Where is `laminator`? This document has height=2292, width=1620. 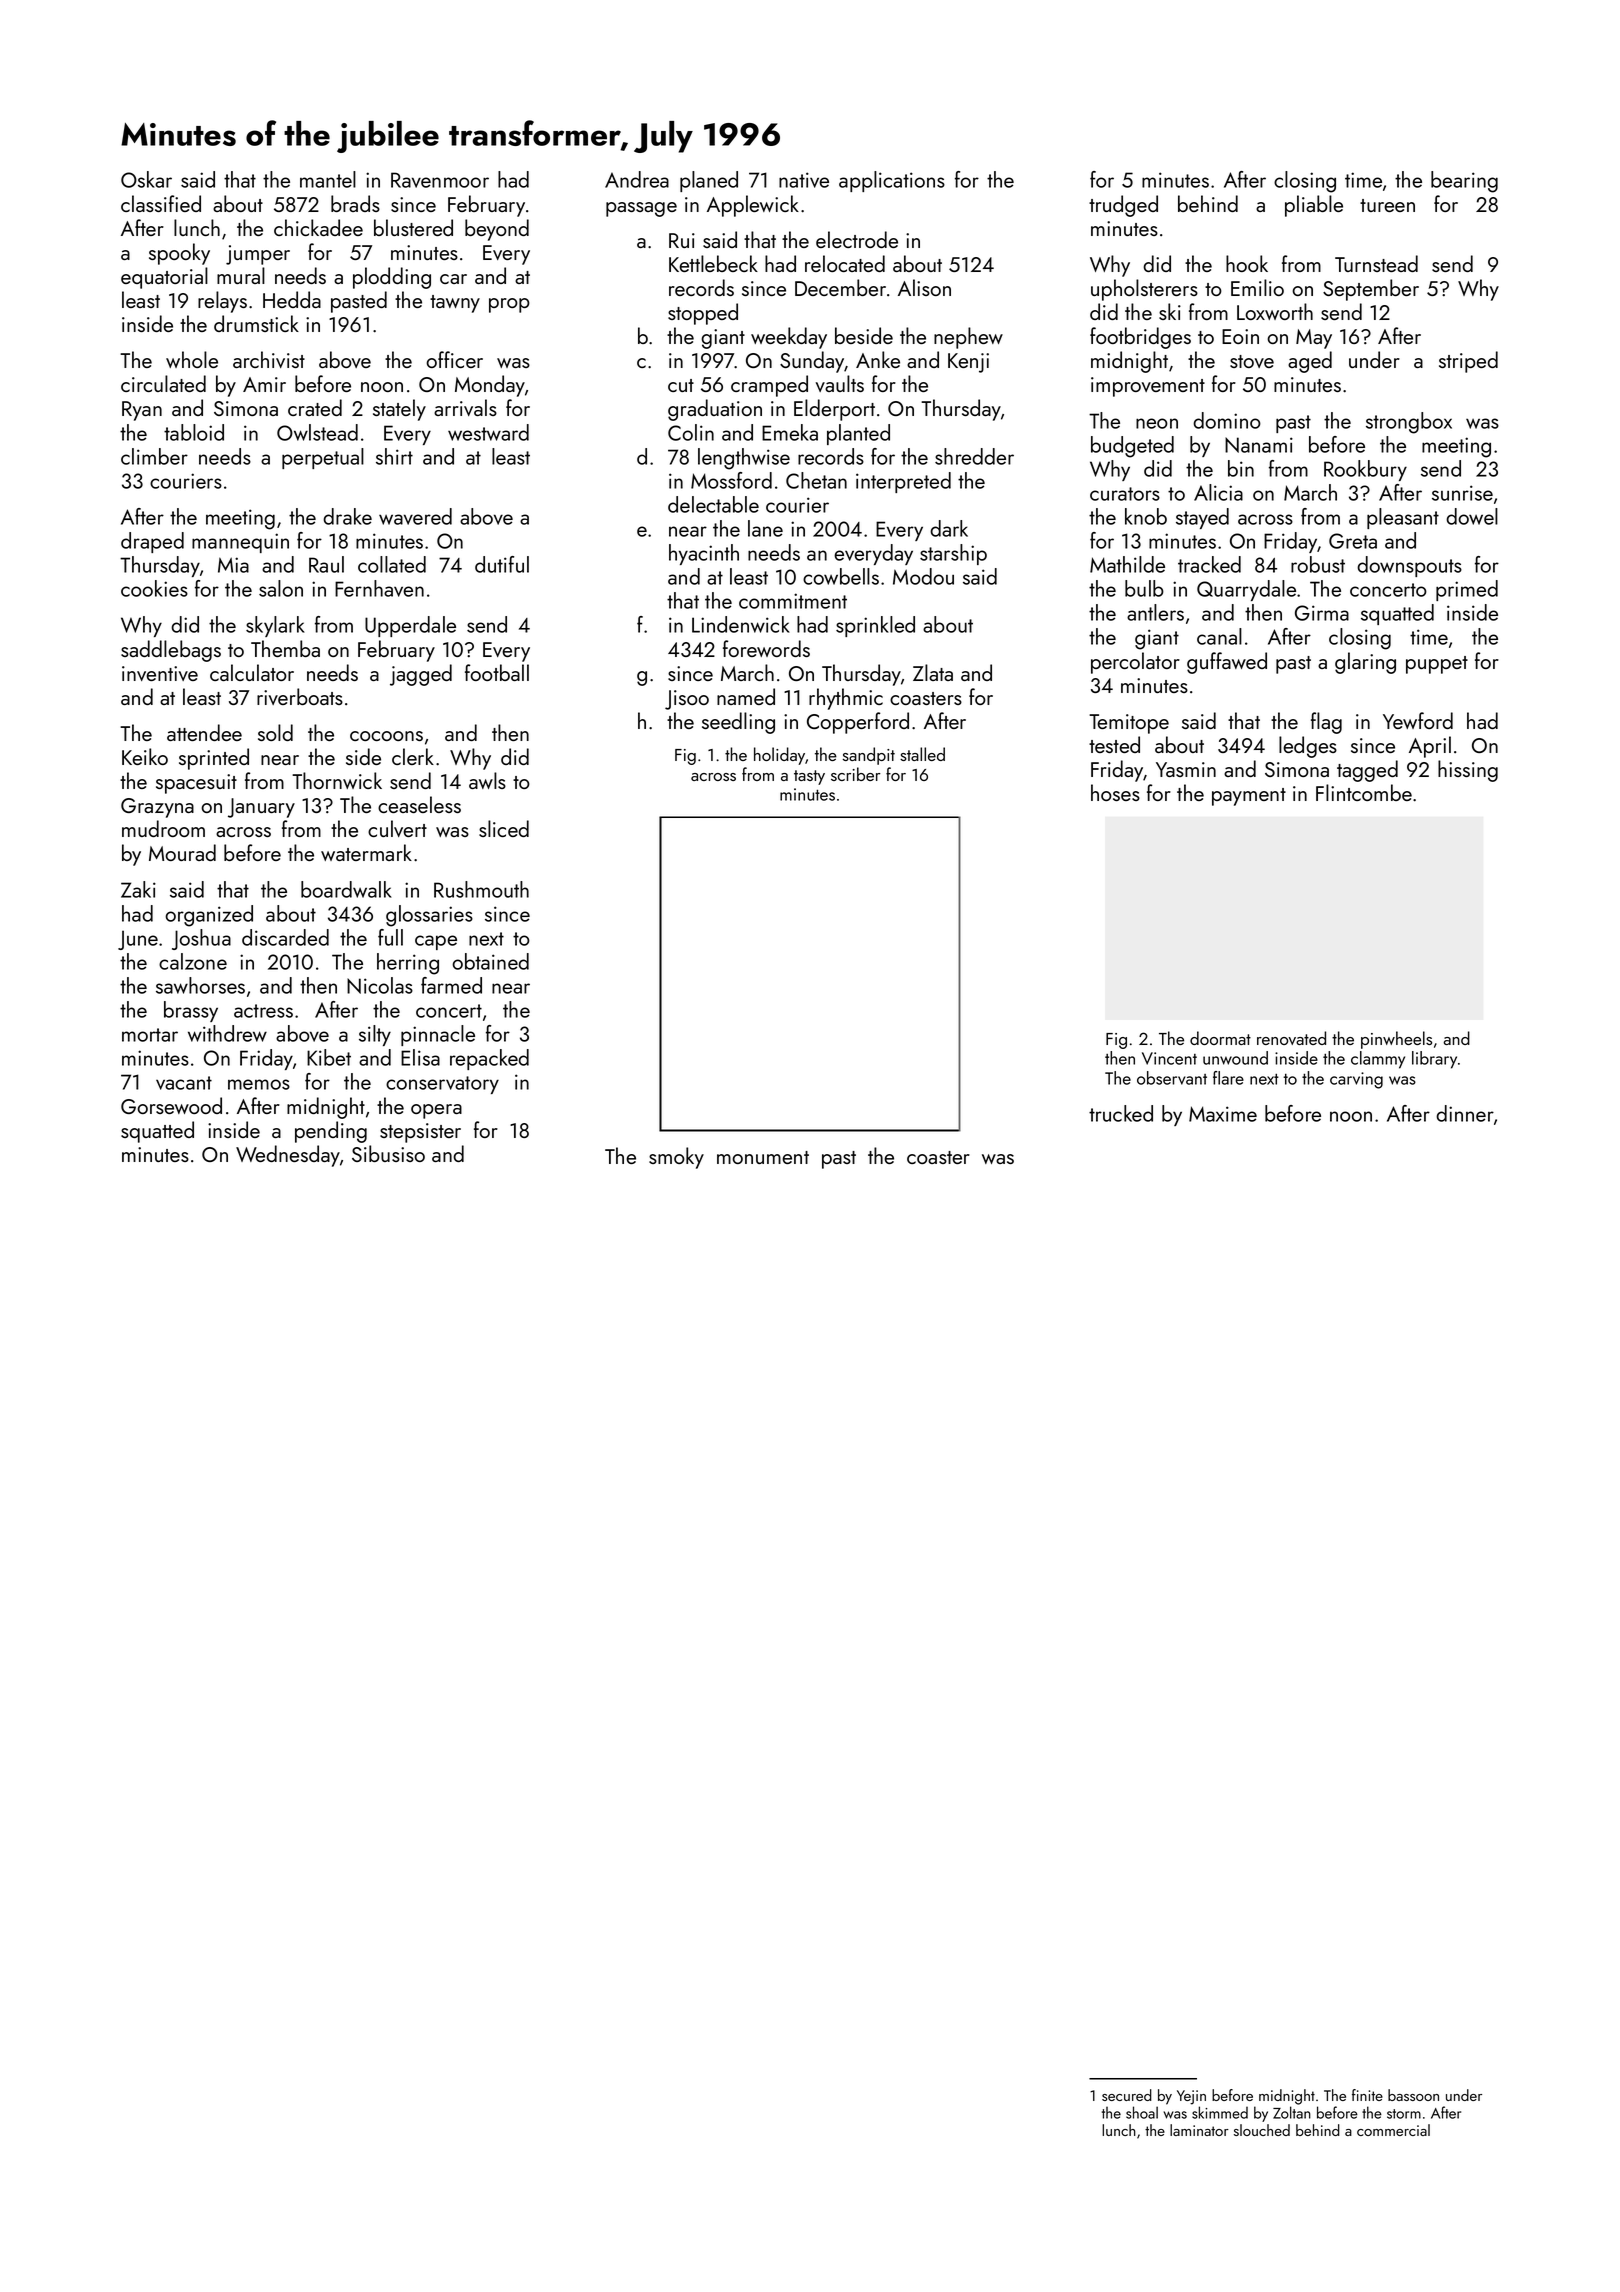
laminator is located at coordinates (1199, 2130).
